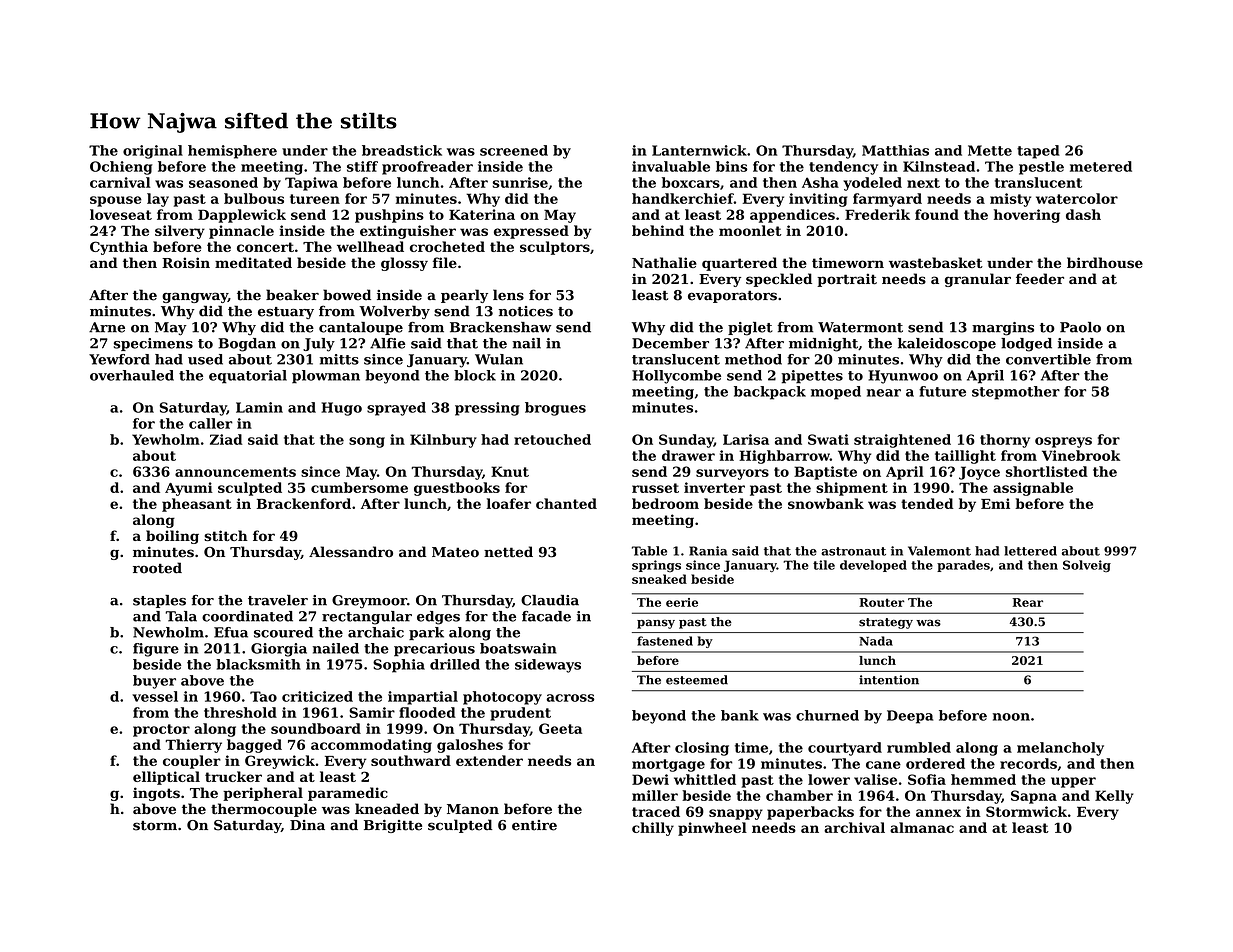 The width and height of the screenshot is (1233, 952). I want to click on birdhouse, so click(1105, 262).
